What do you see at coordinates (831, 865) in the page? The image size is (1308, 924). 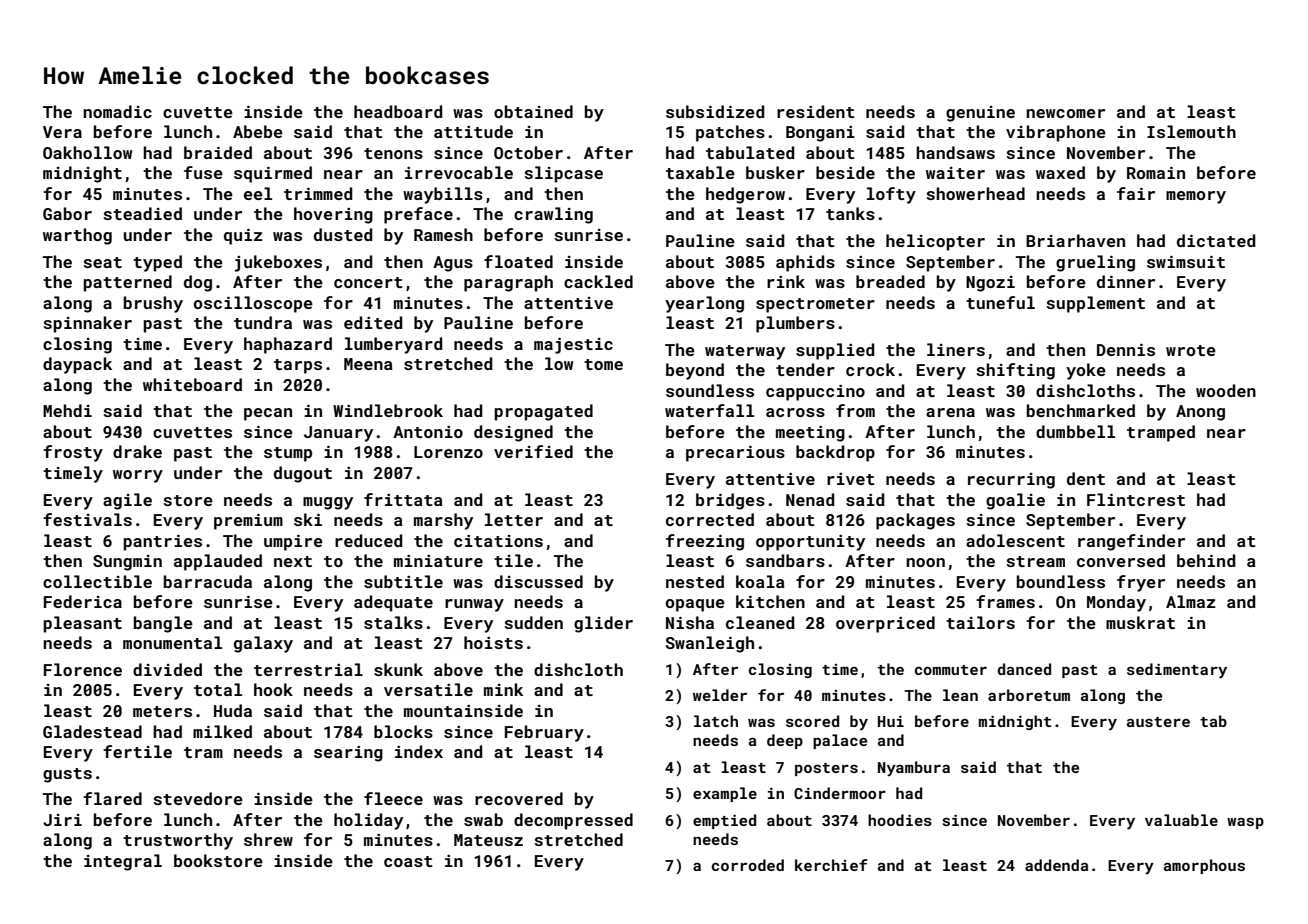 I see `kerchief` at bounding box center [831, 865].
